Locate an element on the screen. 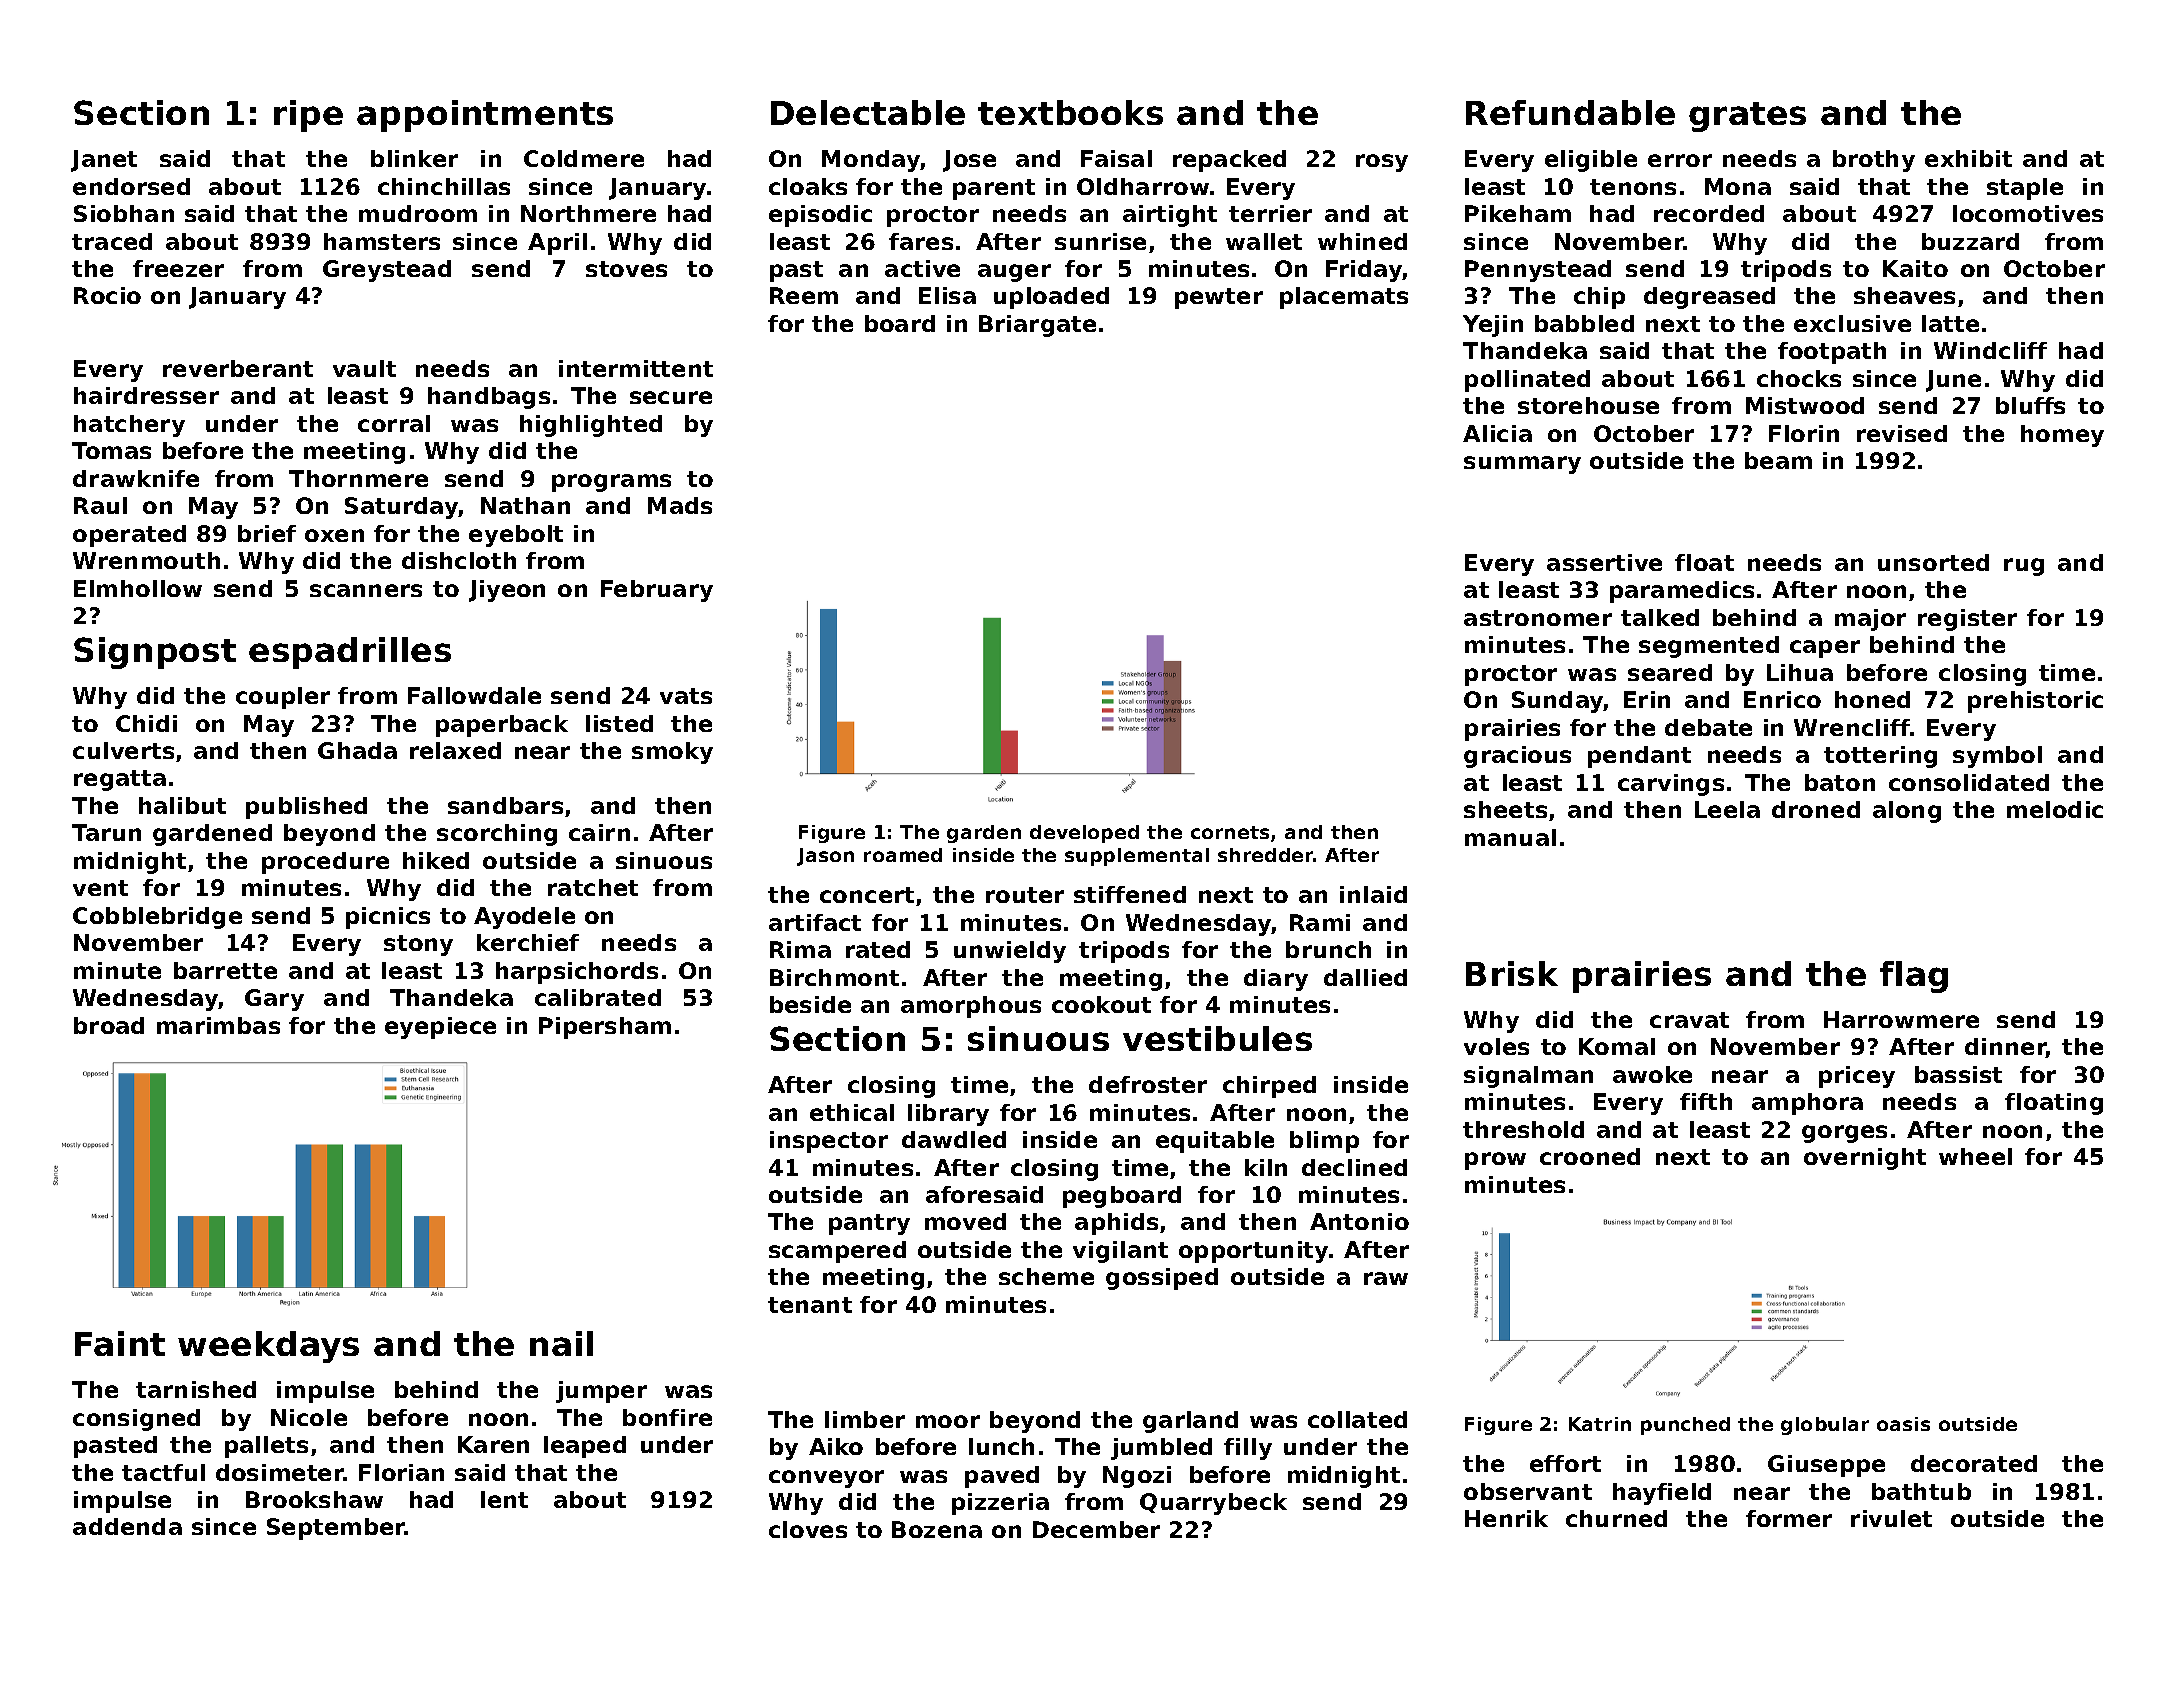 This screenshot has height=1683, width=2178. addenda is located at coordinates (127, 1526).
